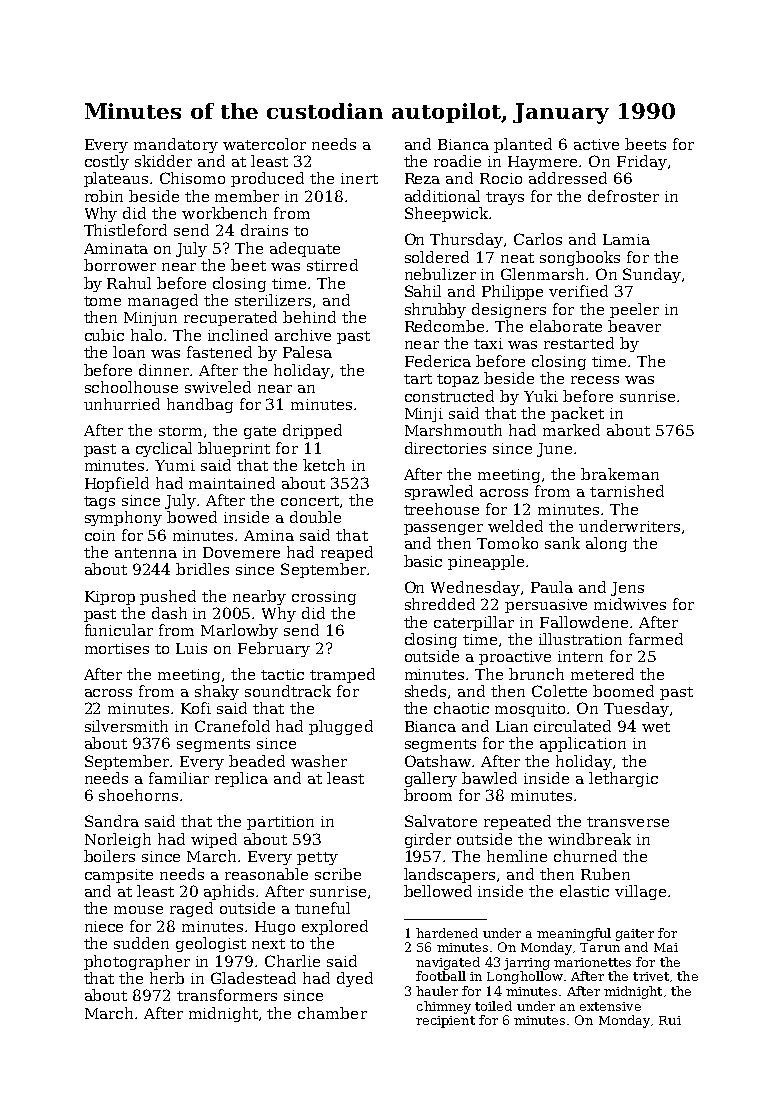 Image resolution: width=782 pixels, height=1110 pixels. Describe the element at coordinates (122, 404) in the screenshot. I see `unhurried` at that location.
